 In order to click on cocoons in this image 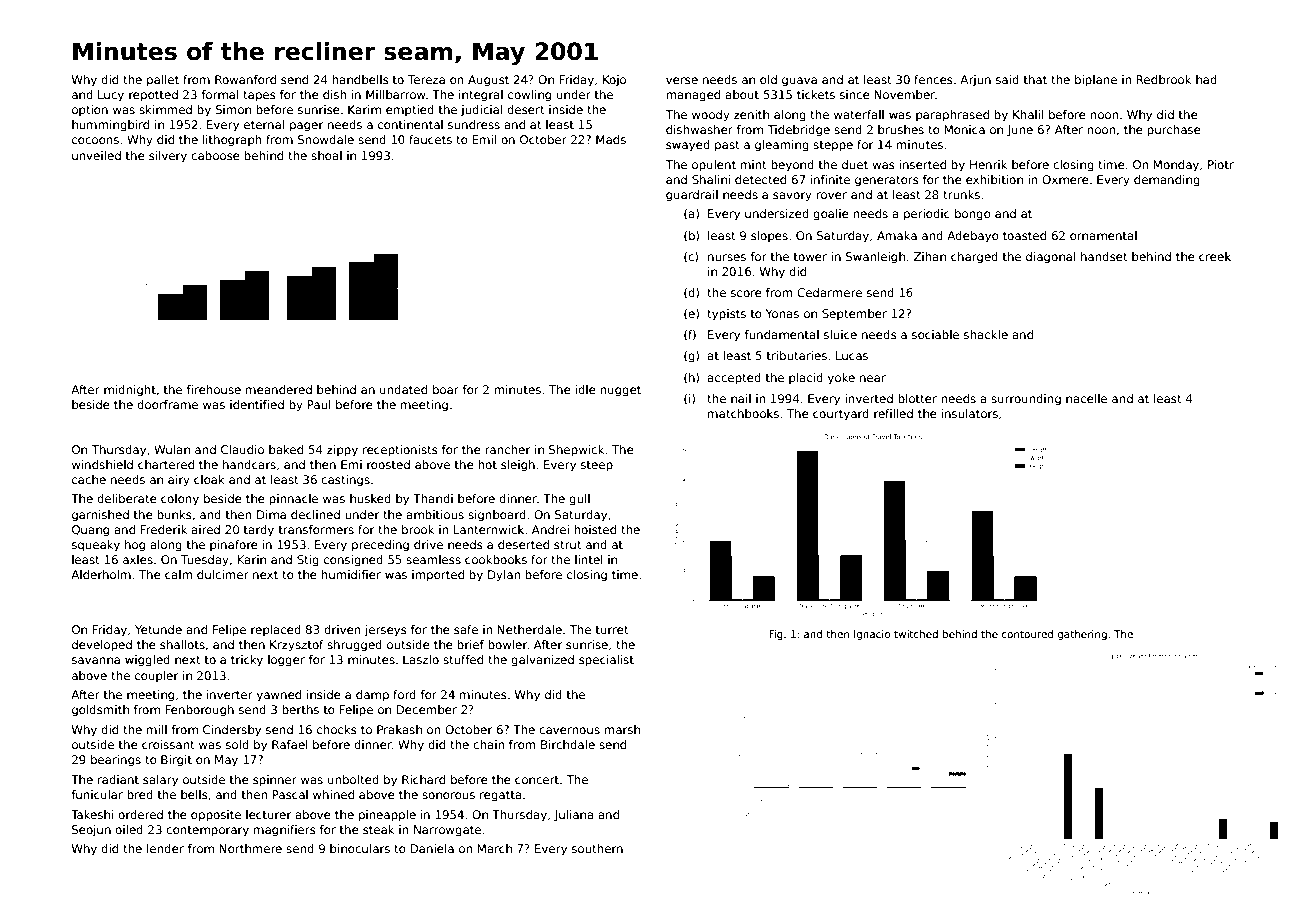, I will do `click(95, 140)`.
